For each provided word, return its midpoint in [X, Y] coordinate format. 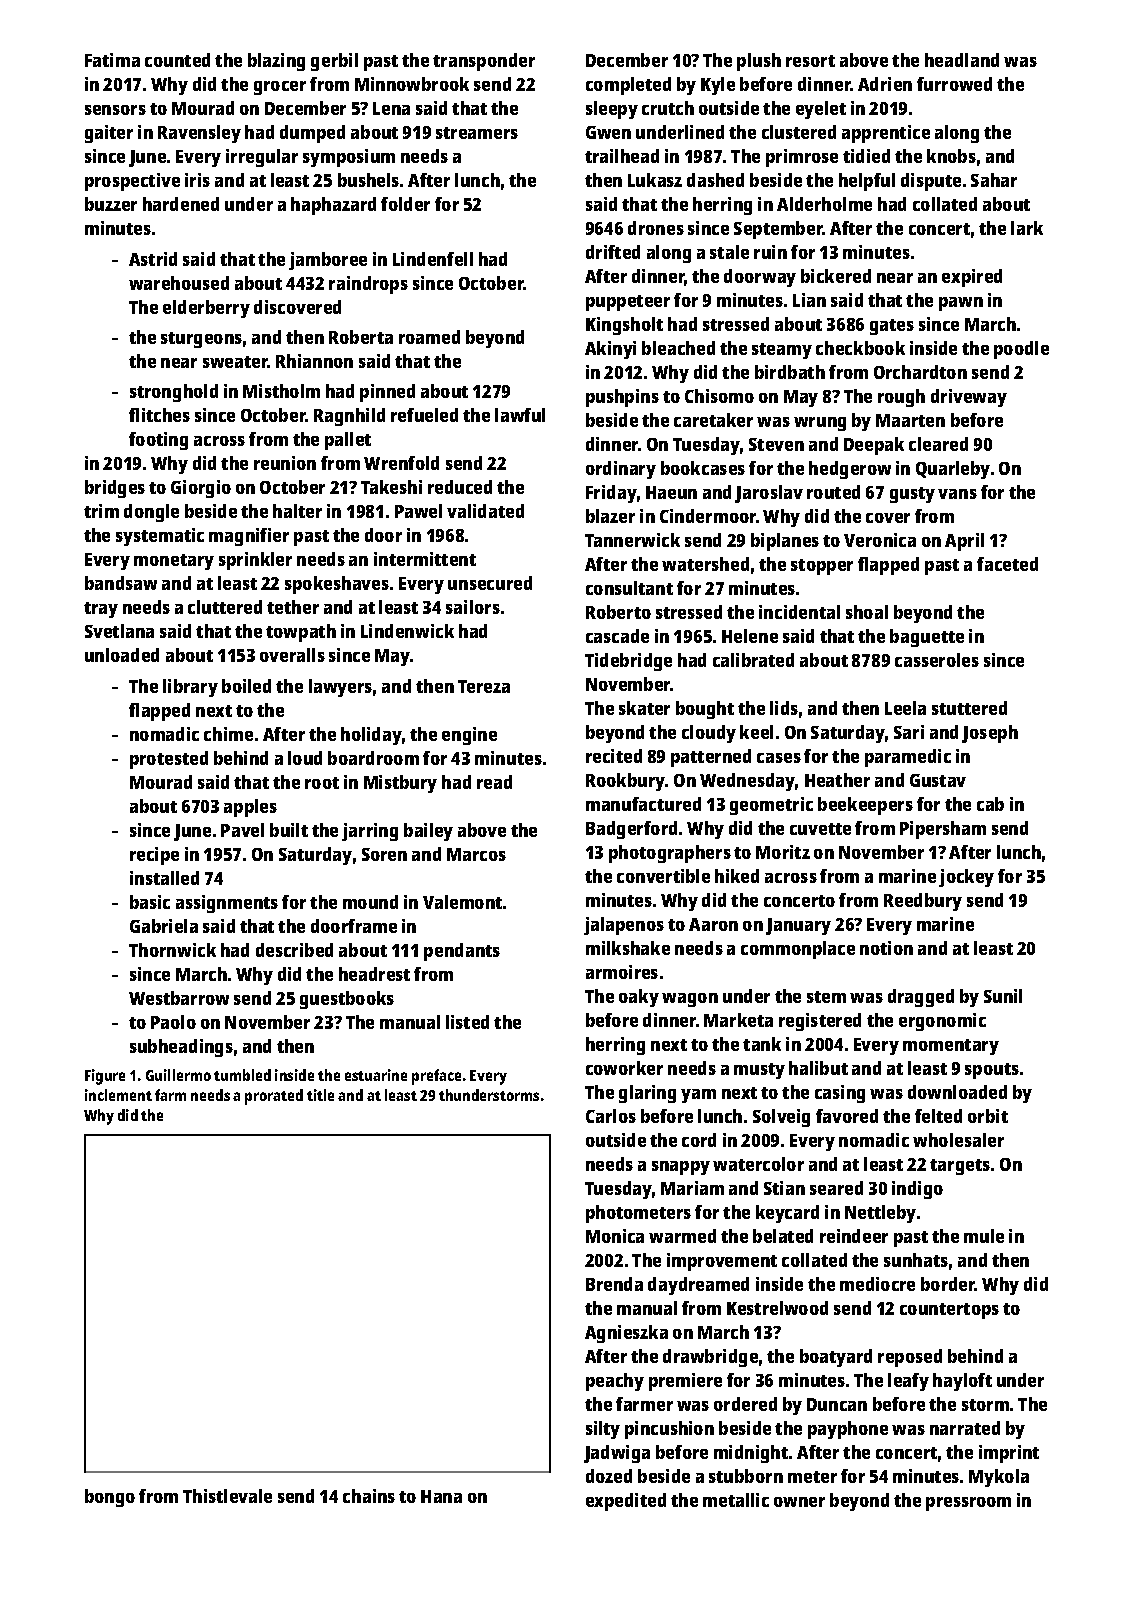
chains [369, 1496]
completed [628, 86]
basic [150, 902]
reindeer [854, 1236]
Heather [837, 780]
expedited [626, 1502]
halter [297, 511]
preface [436, 1077]
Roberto [618, 612]
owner [799, 1502]
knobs [951, 156]
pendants [462, 952]
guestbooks [347, 1000]
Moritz [783, 852]
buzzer [111, 204]
